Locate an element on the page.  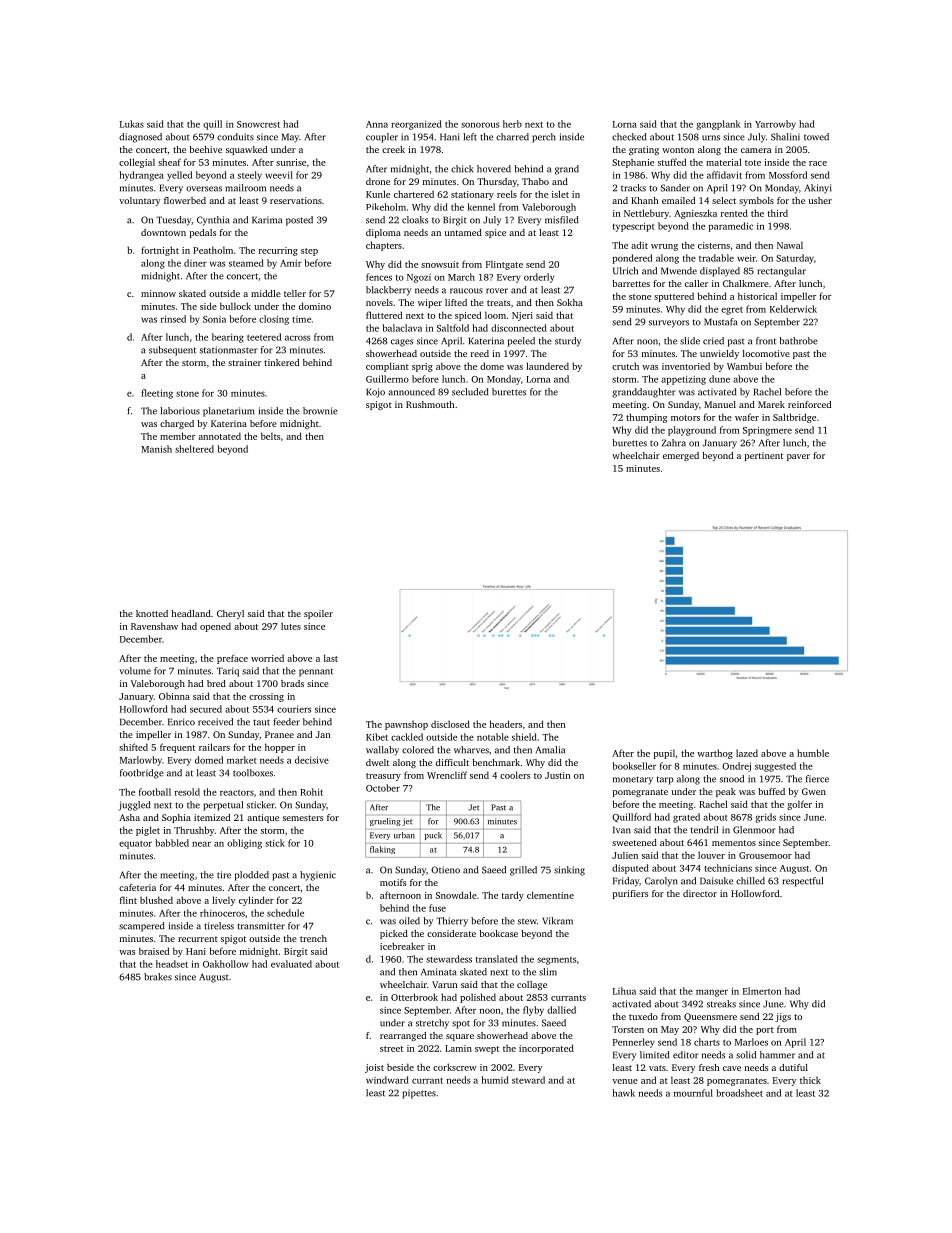
lutes is located at coordinates (291, 626).
